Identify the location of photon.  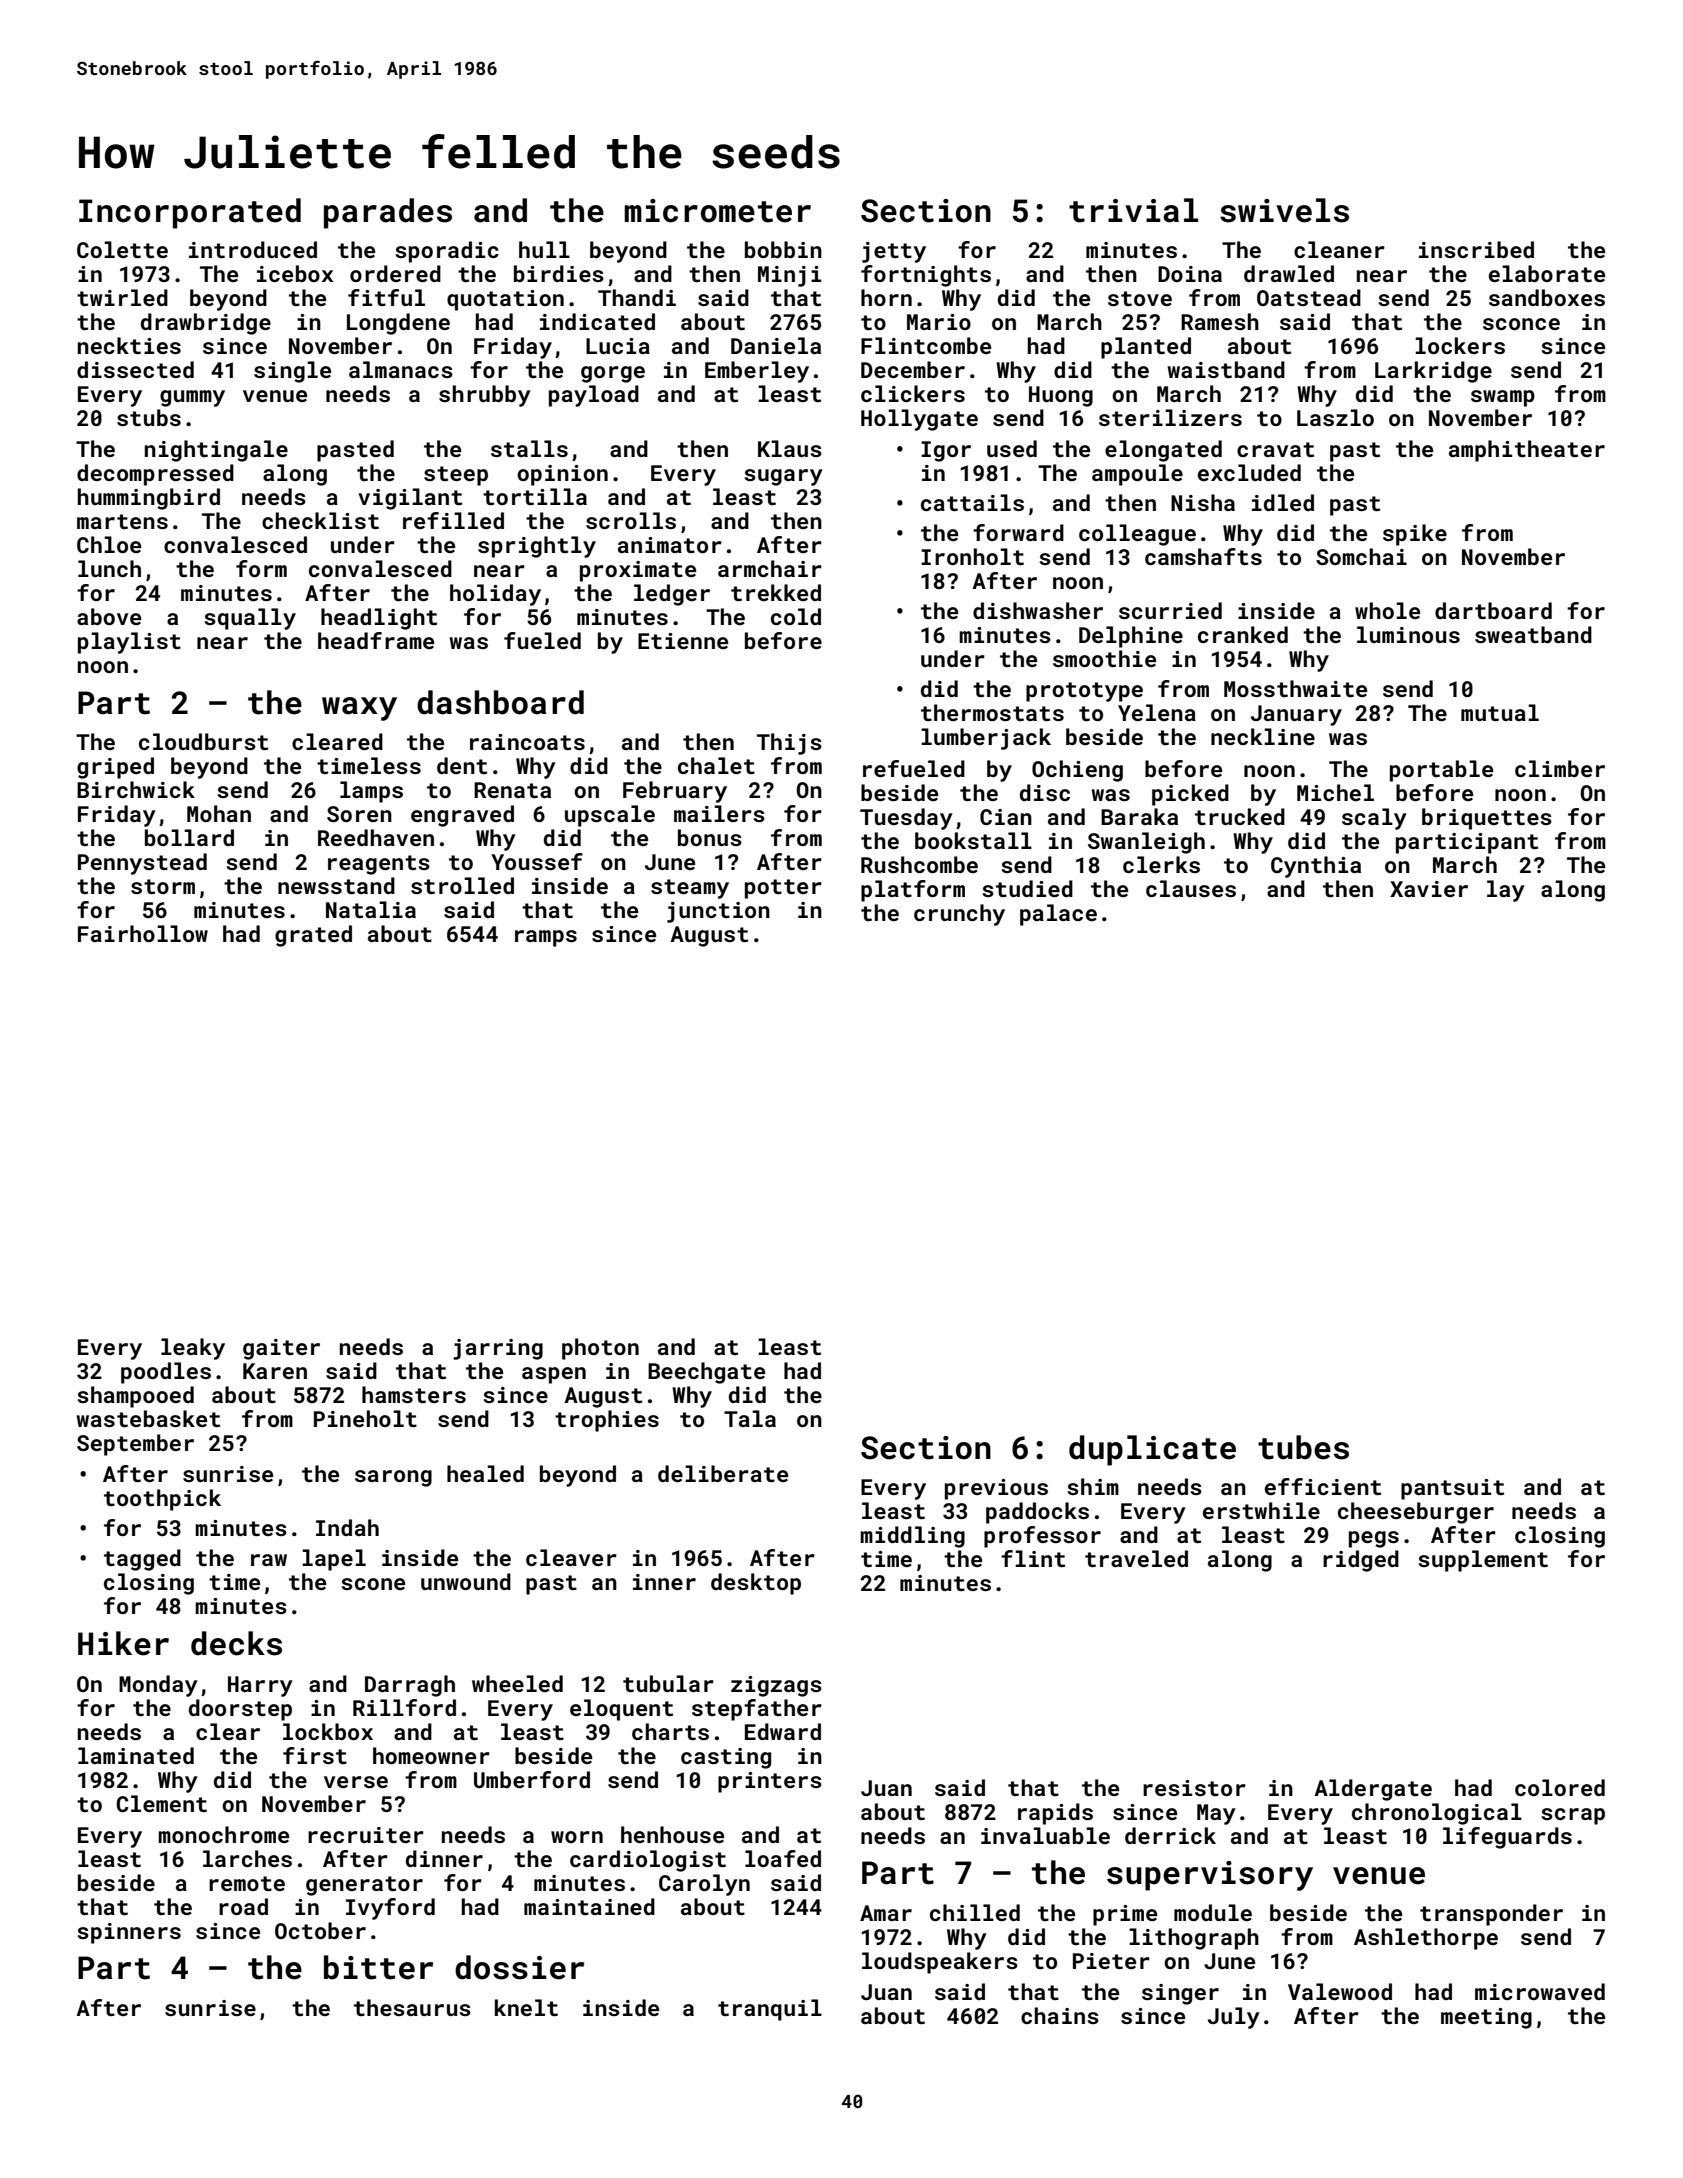
(600, 1349).
